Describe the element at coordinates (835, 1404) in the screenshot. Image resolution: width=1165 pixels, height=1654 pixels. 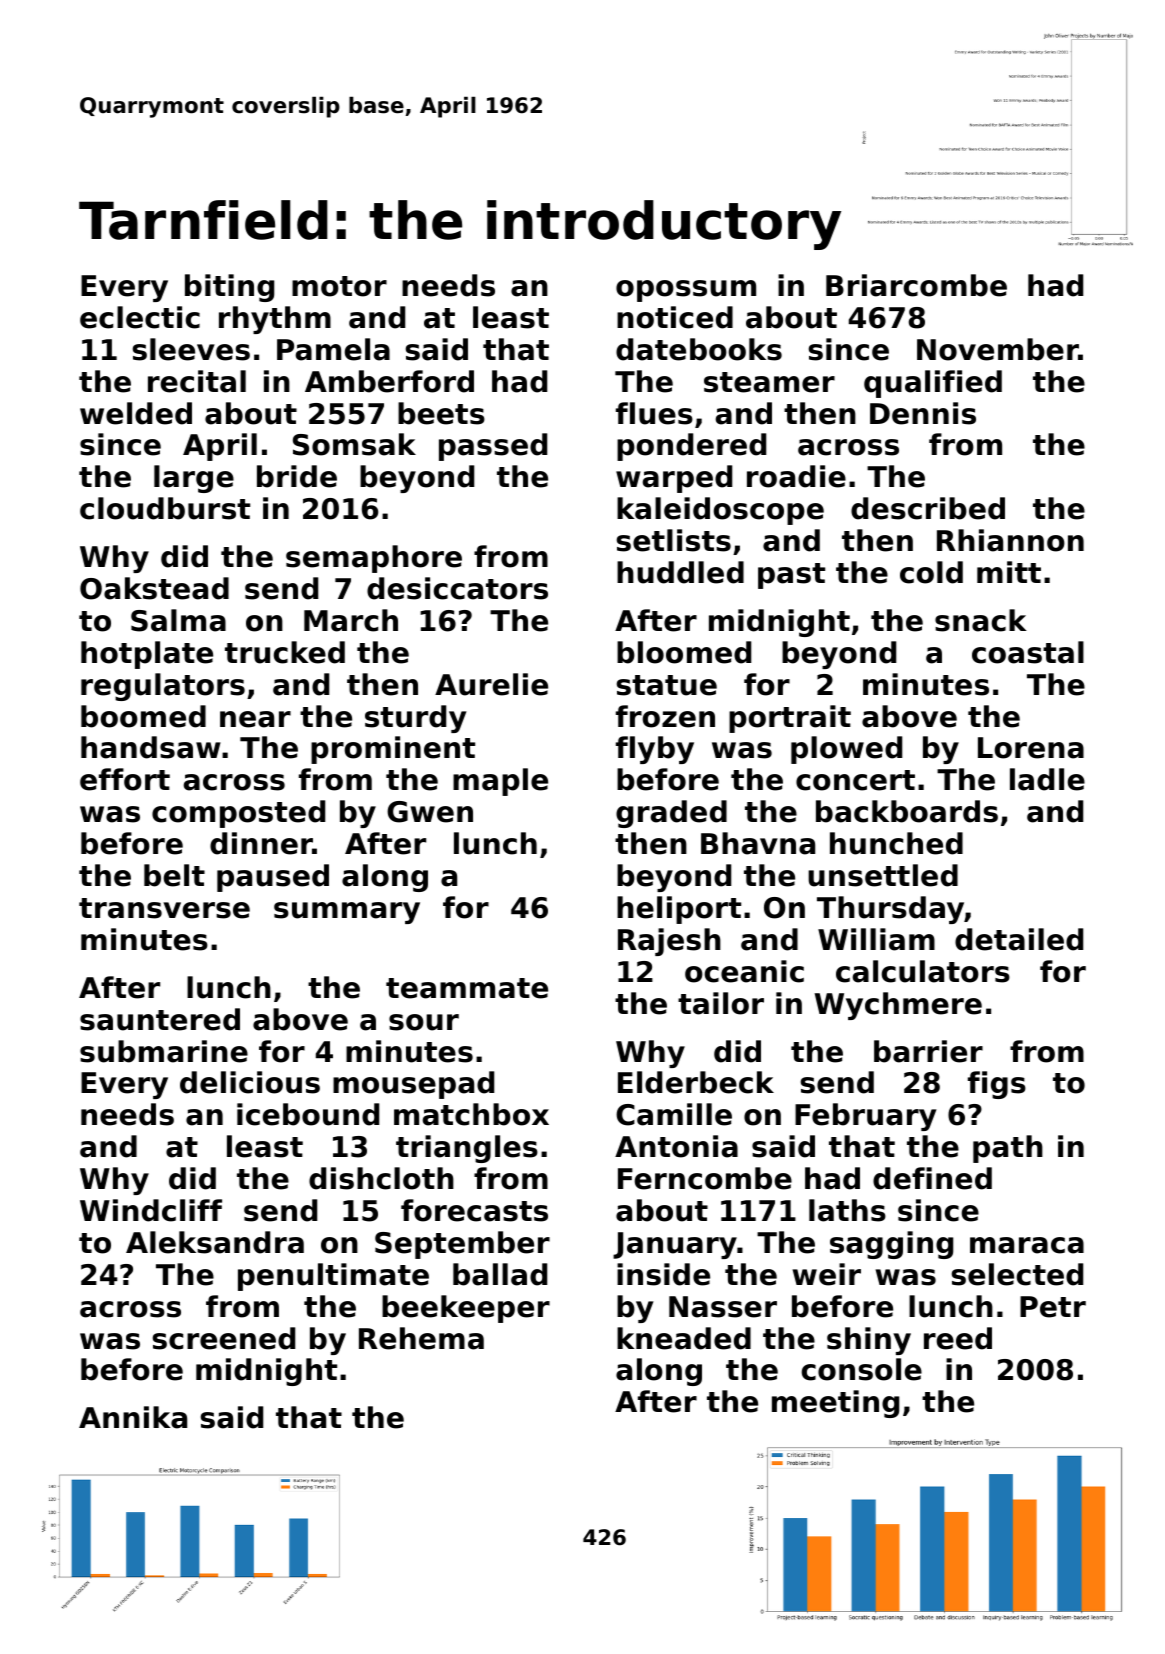
I see `meeting` at that location.
